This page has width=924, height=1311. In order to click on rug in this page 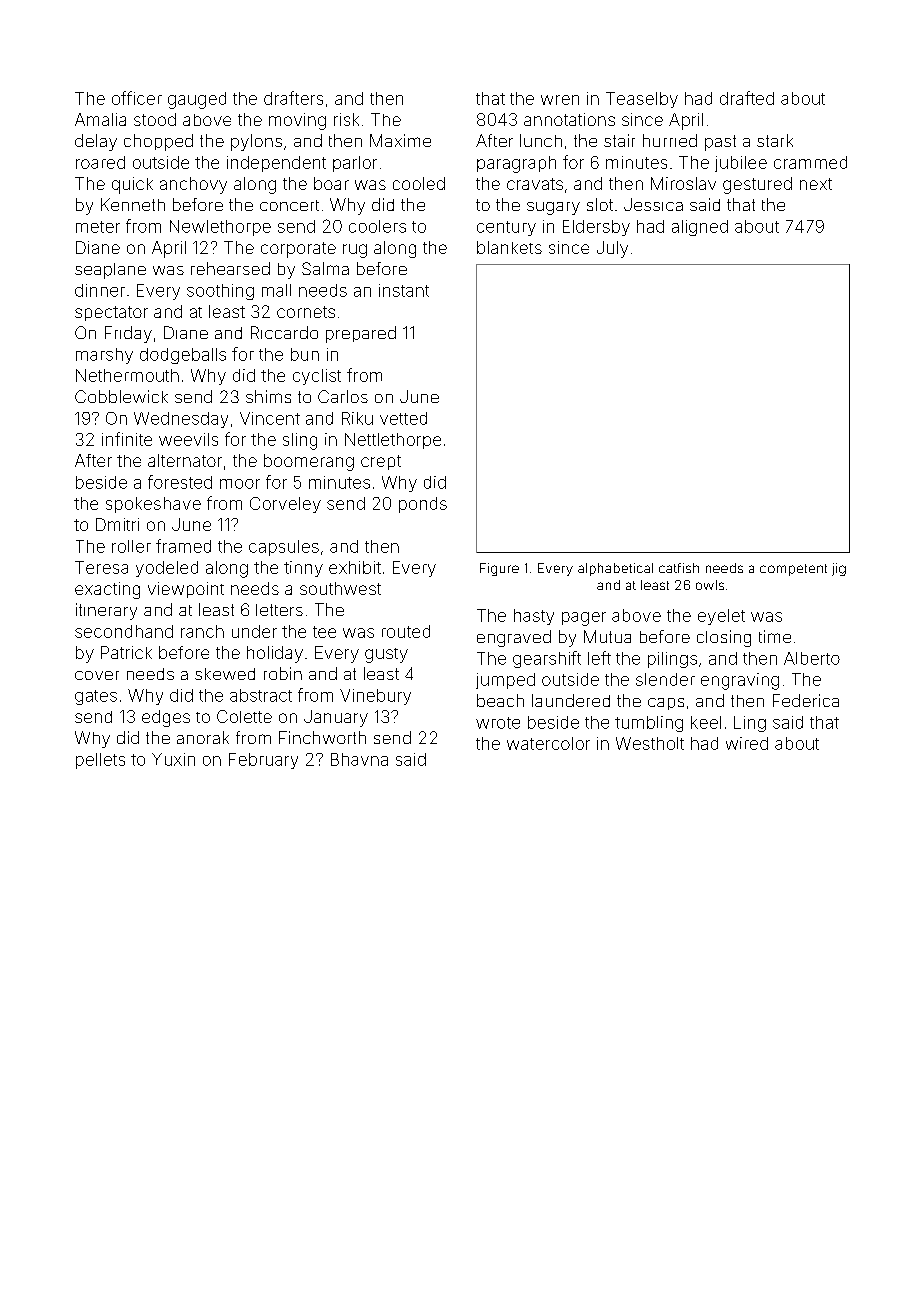, I will do `click(355, 251)`.
